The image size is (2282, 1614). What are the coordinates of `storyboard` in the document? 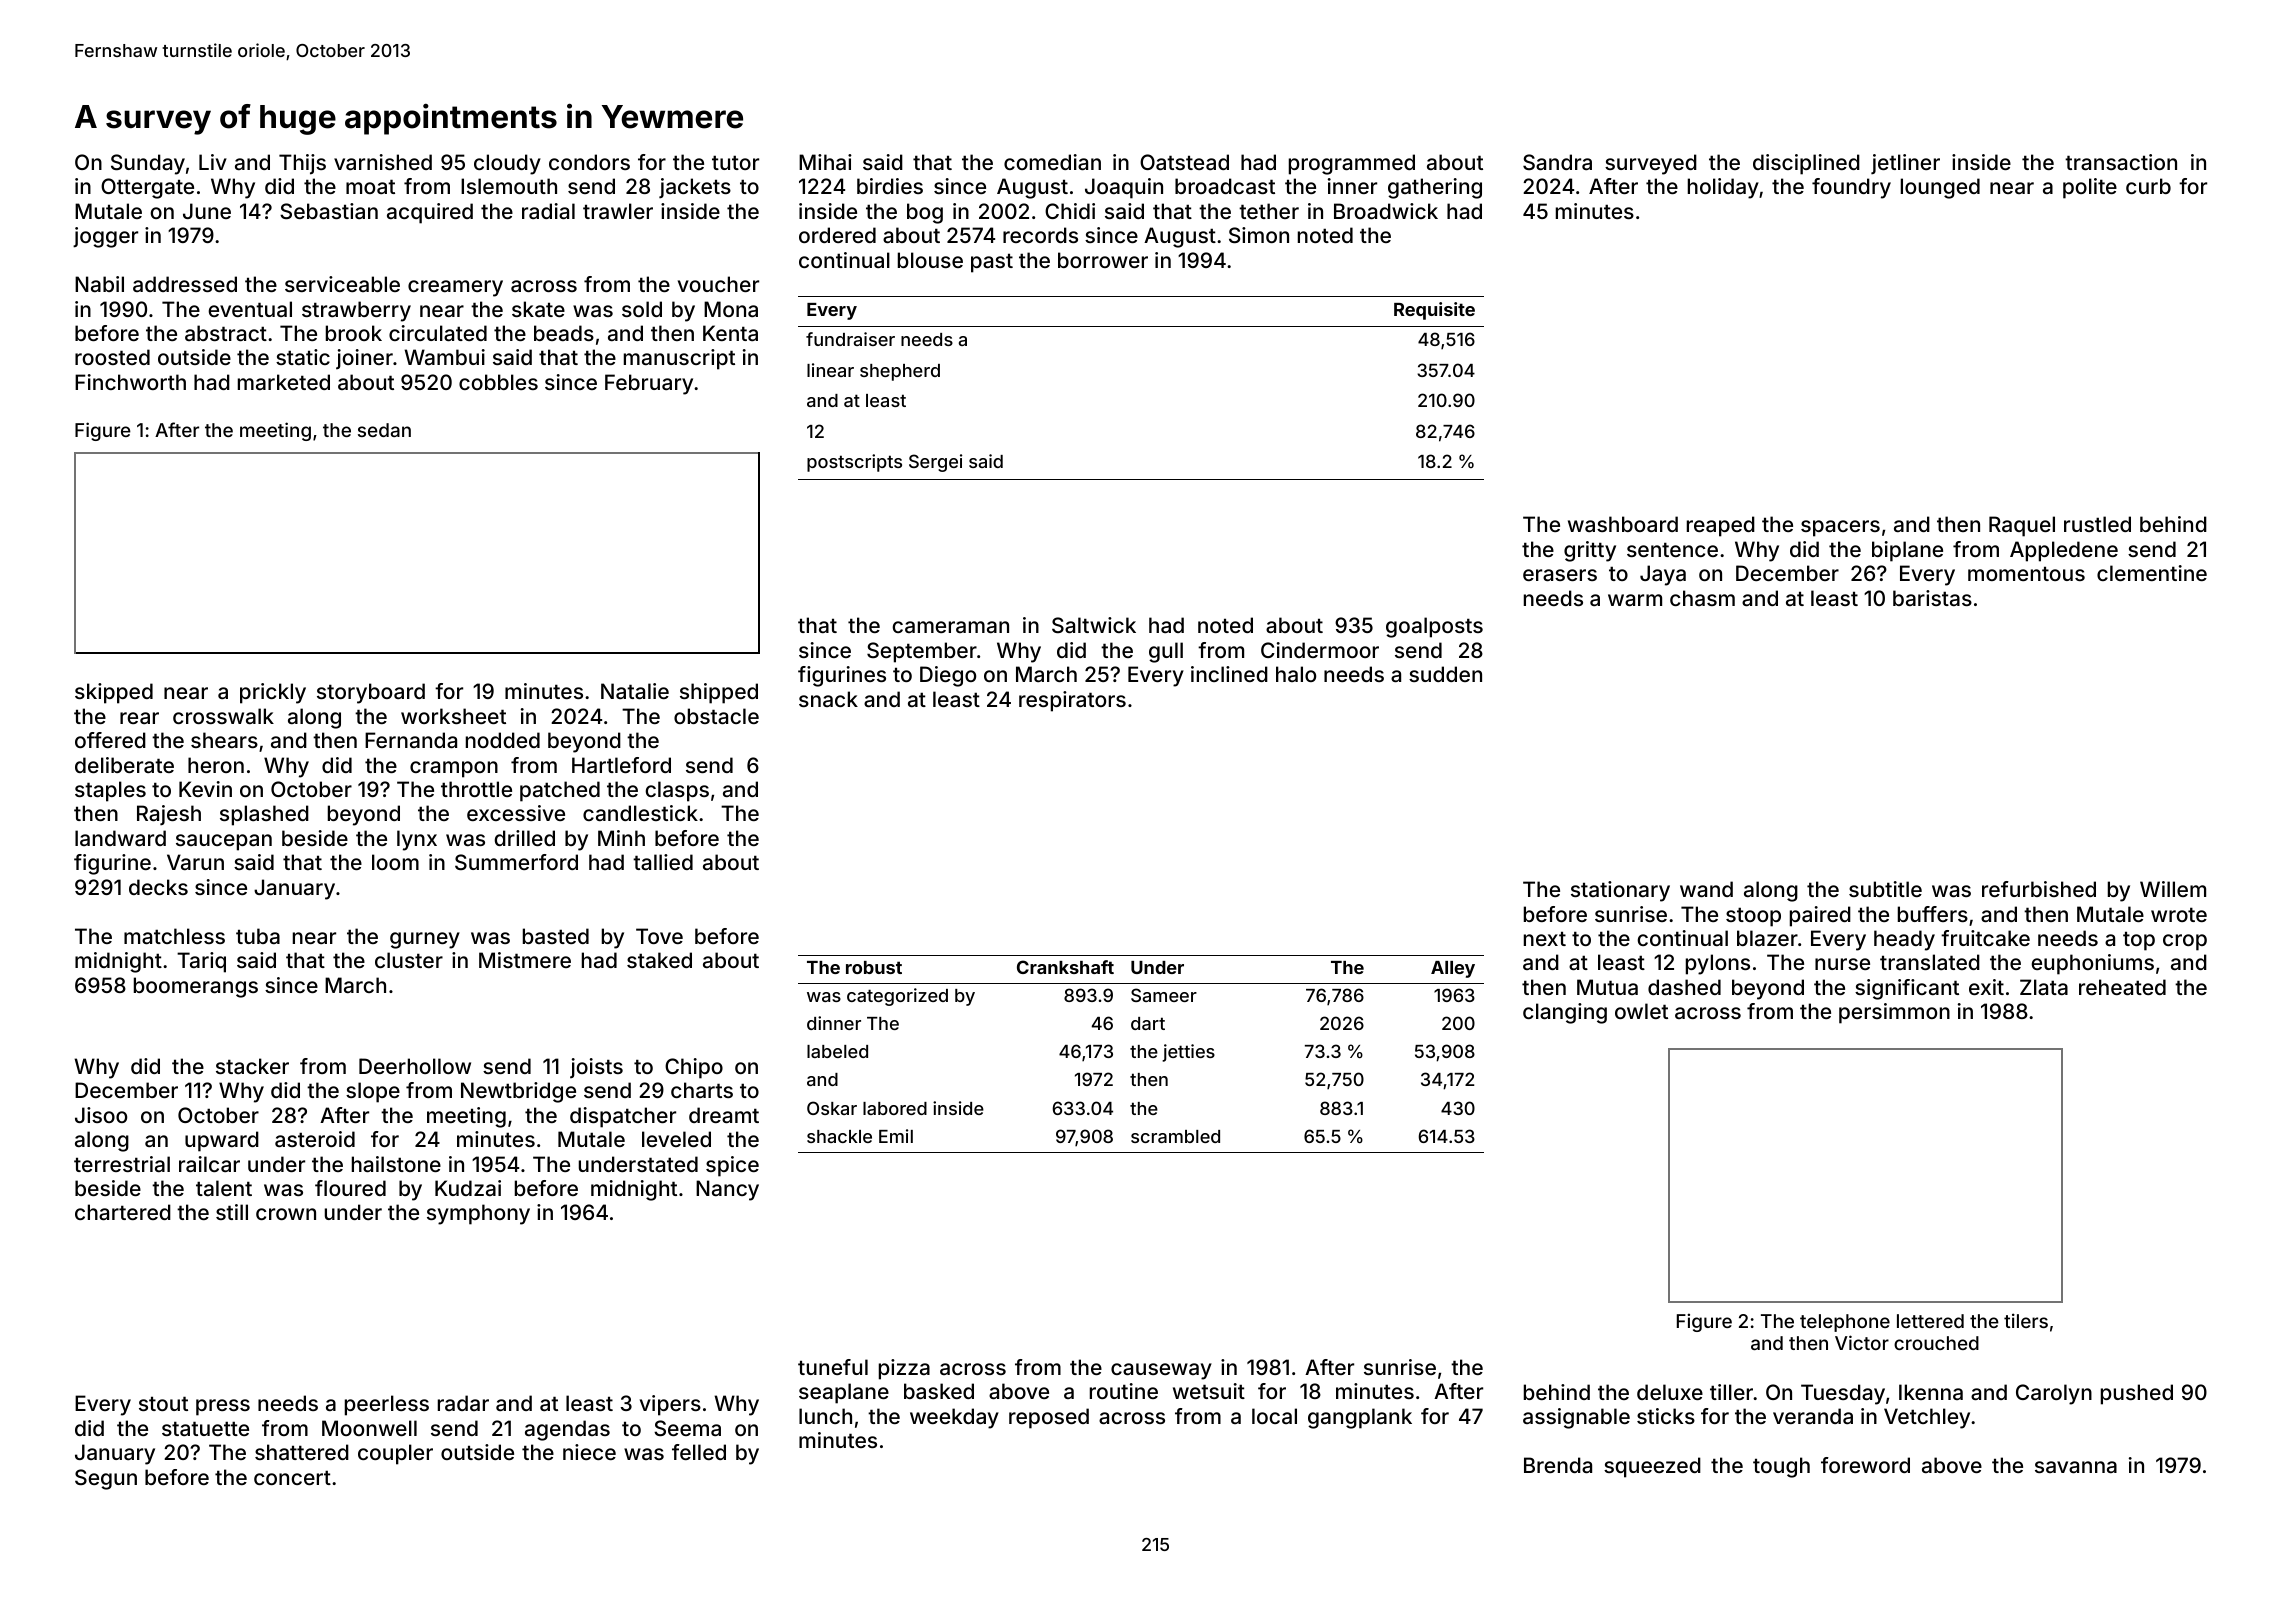 It's located at (371, 693).
